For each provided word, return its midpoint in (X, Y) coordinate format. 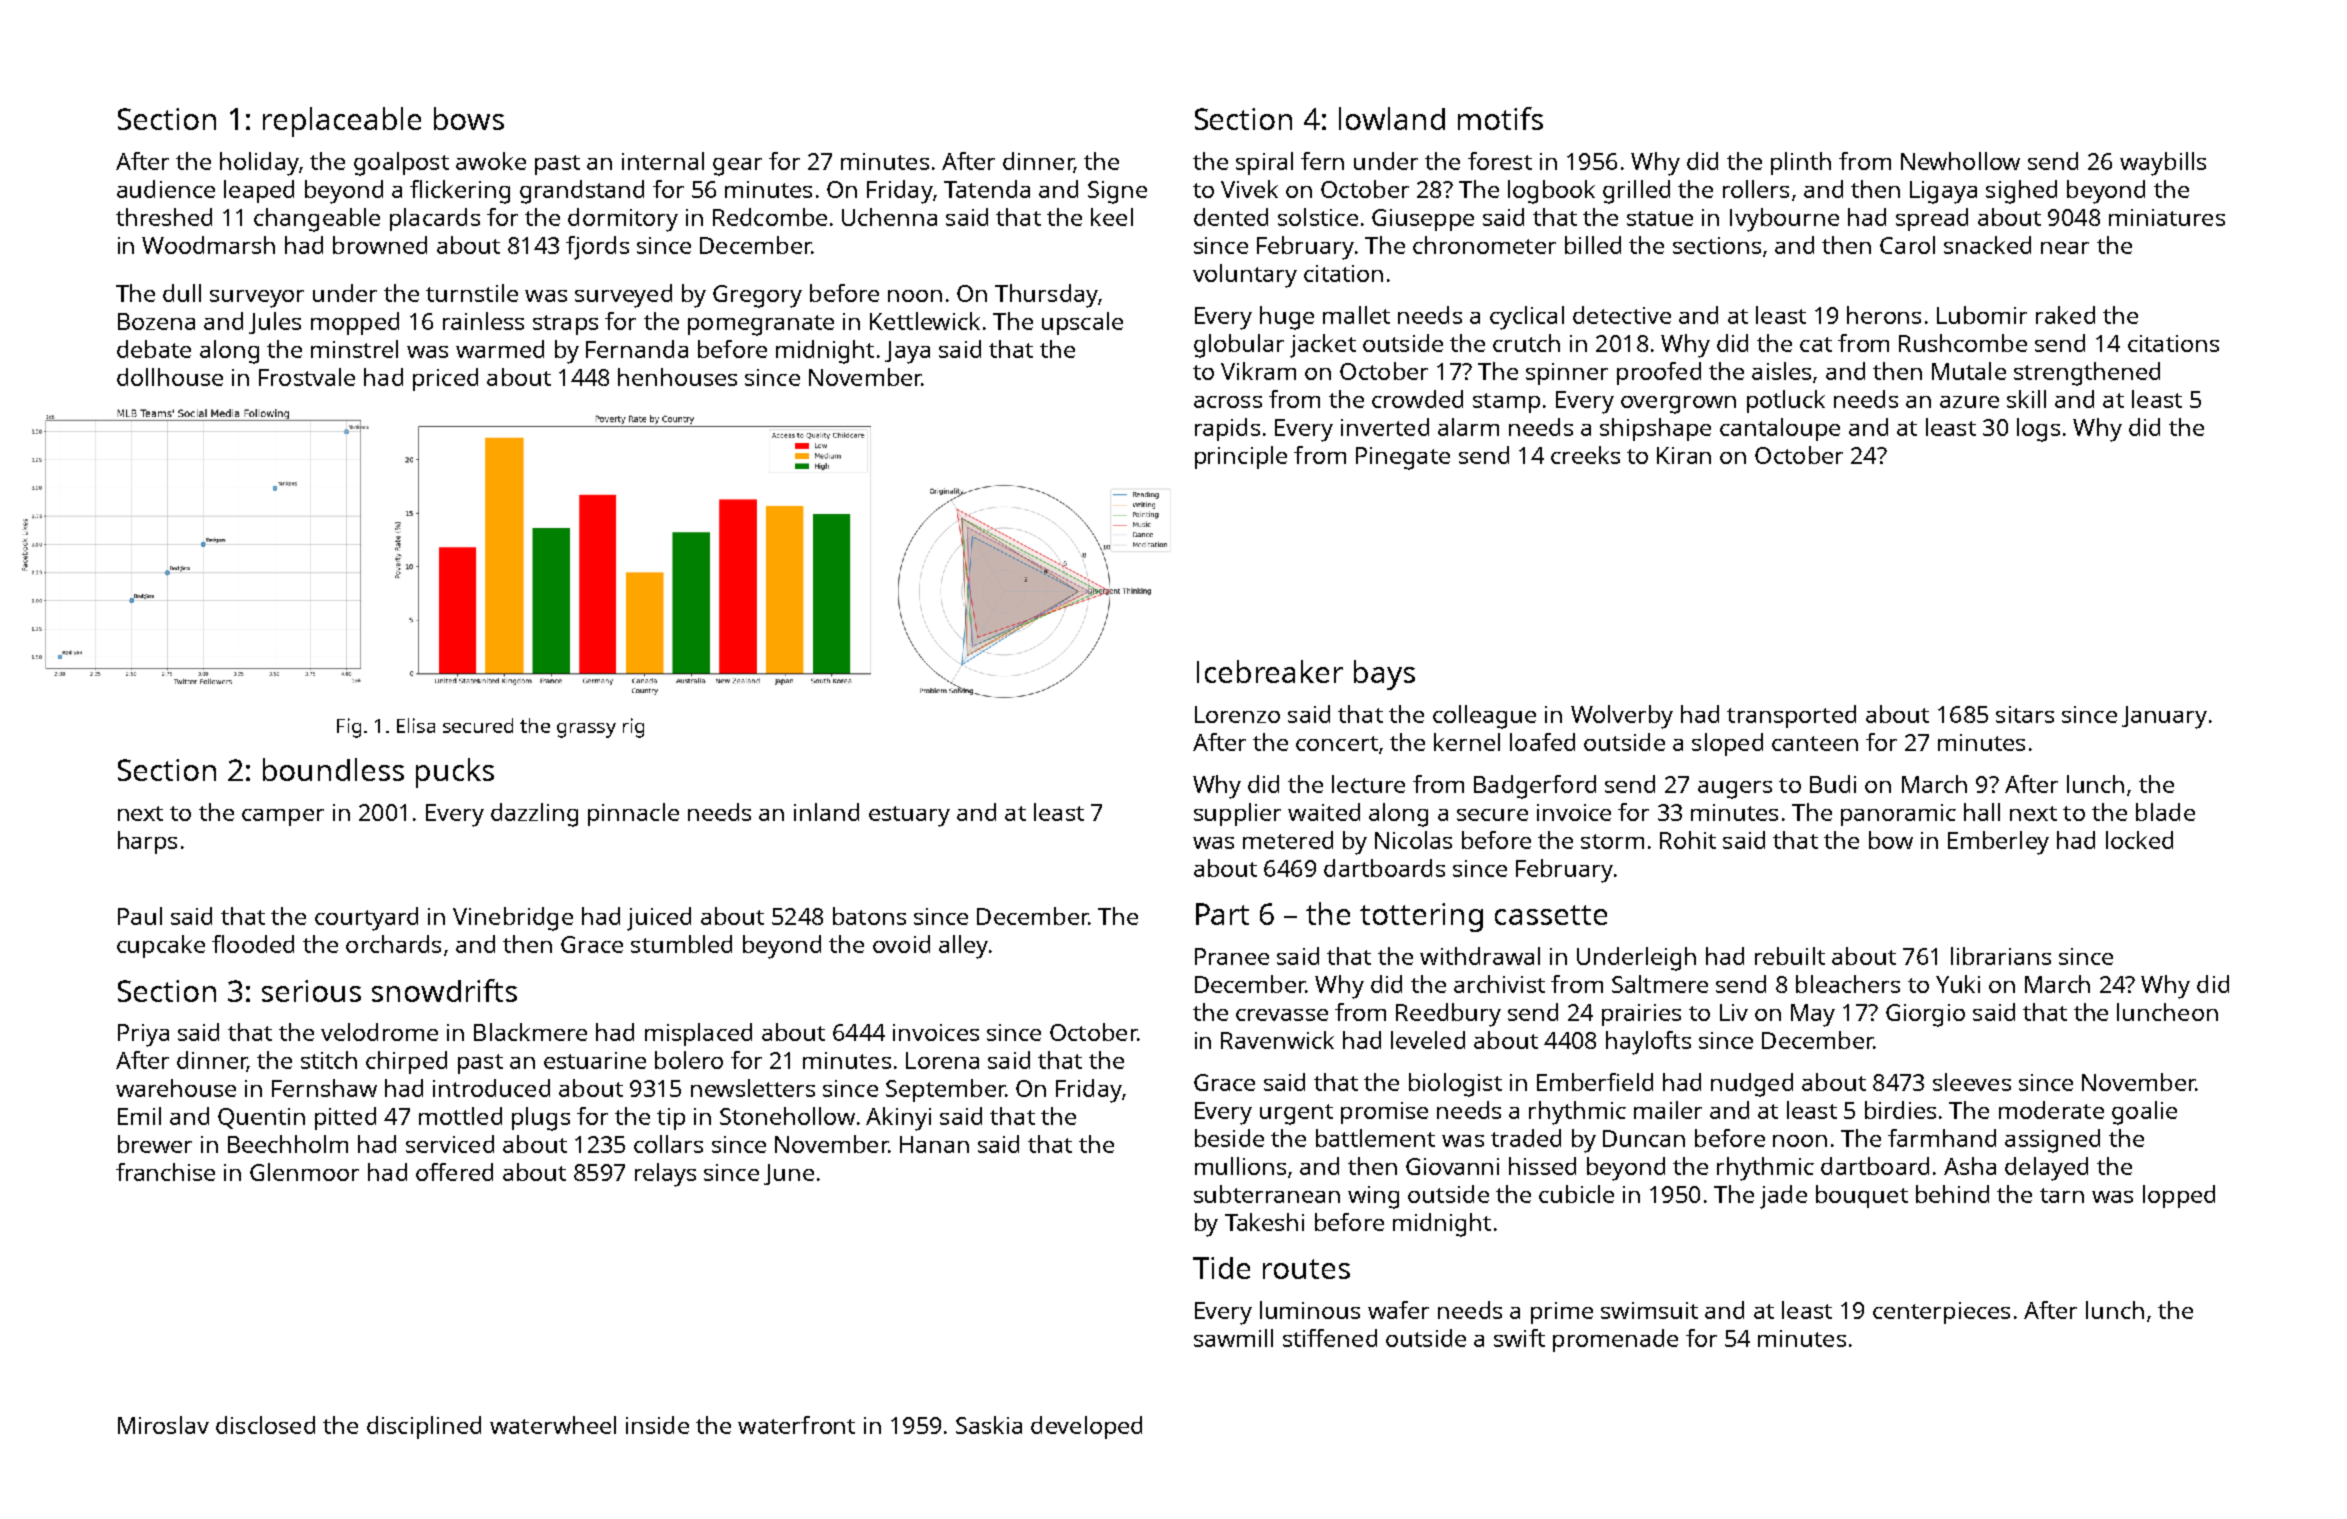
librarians (2001, 956)
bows (469, 118)
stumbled (681, 944)
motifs (1500, 118)
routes (1306, 1269)
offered (454, 1172)
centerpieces (1941, 1313)
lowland (1392, 118)
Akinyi (898, 1119)
